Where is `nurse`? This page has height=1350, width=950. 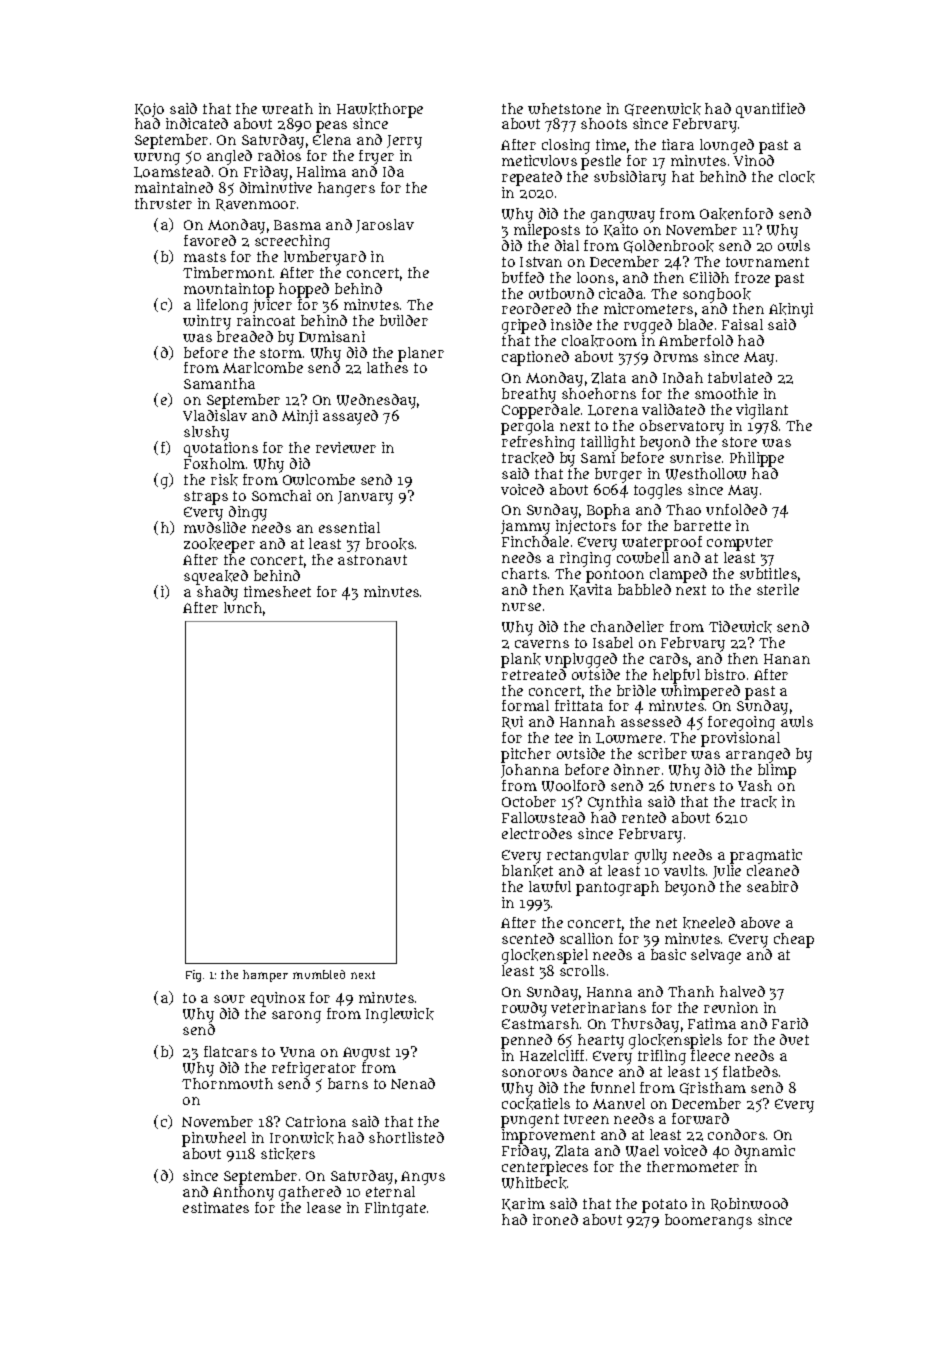
nurse is located at coordinates (521, 607).
